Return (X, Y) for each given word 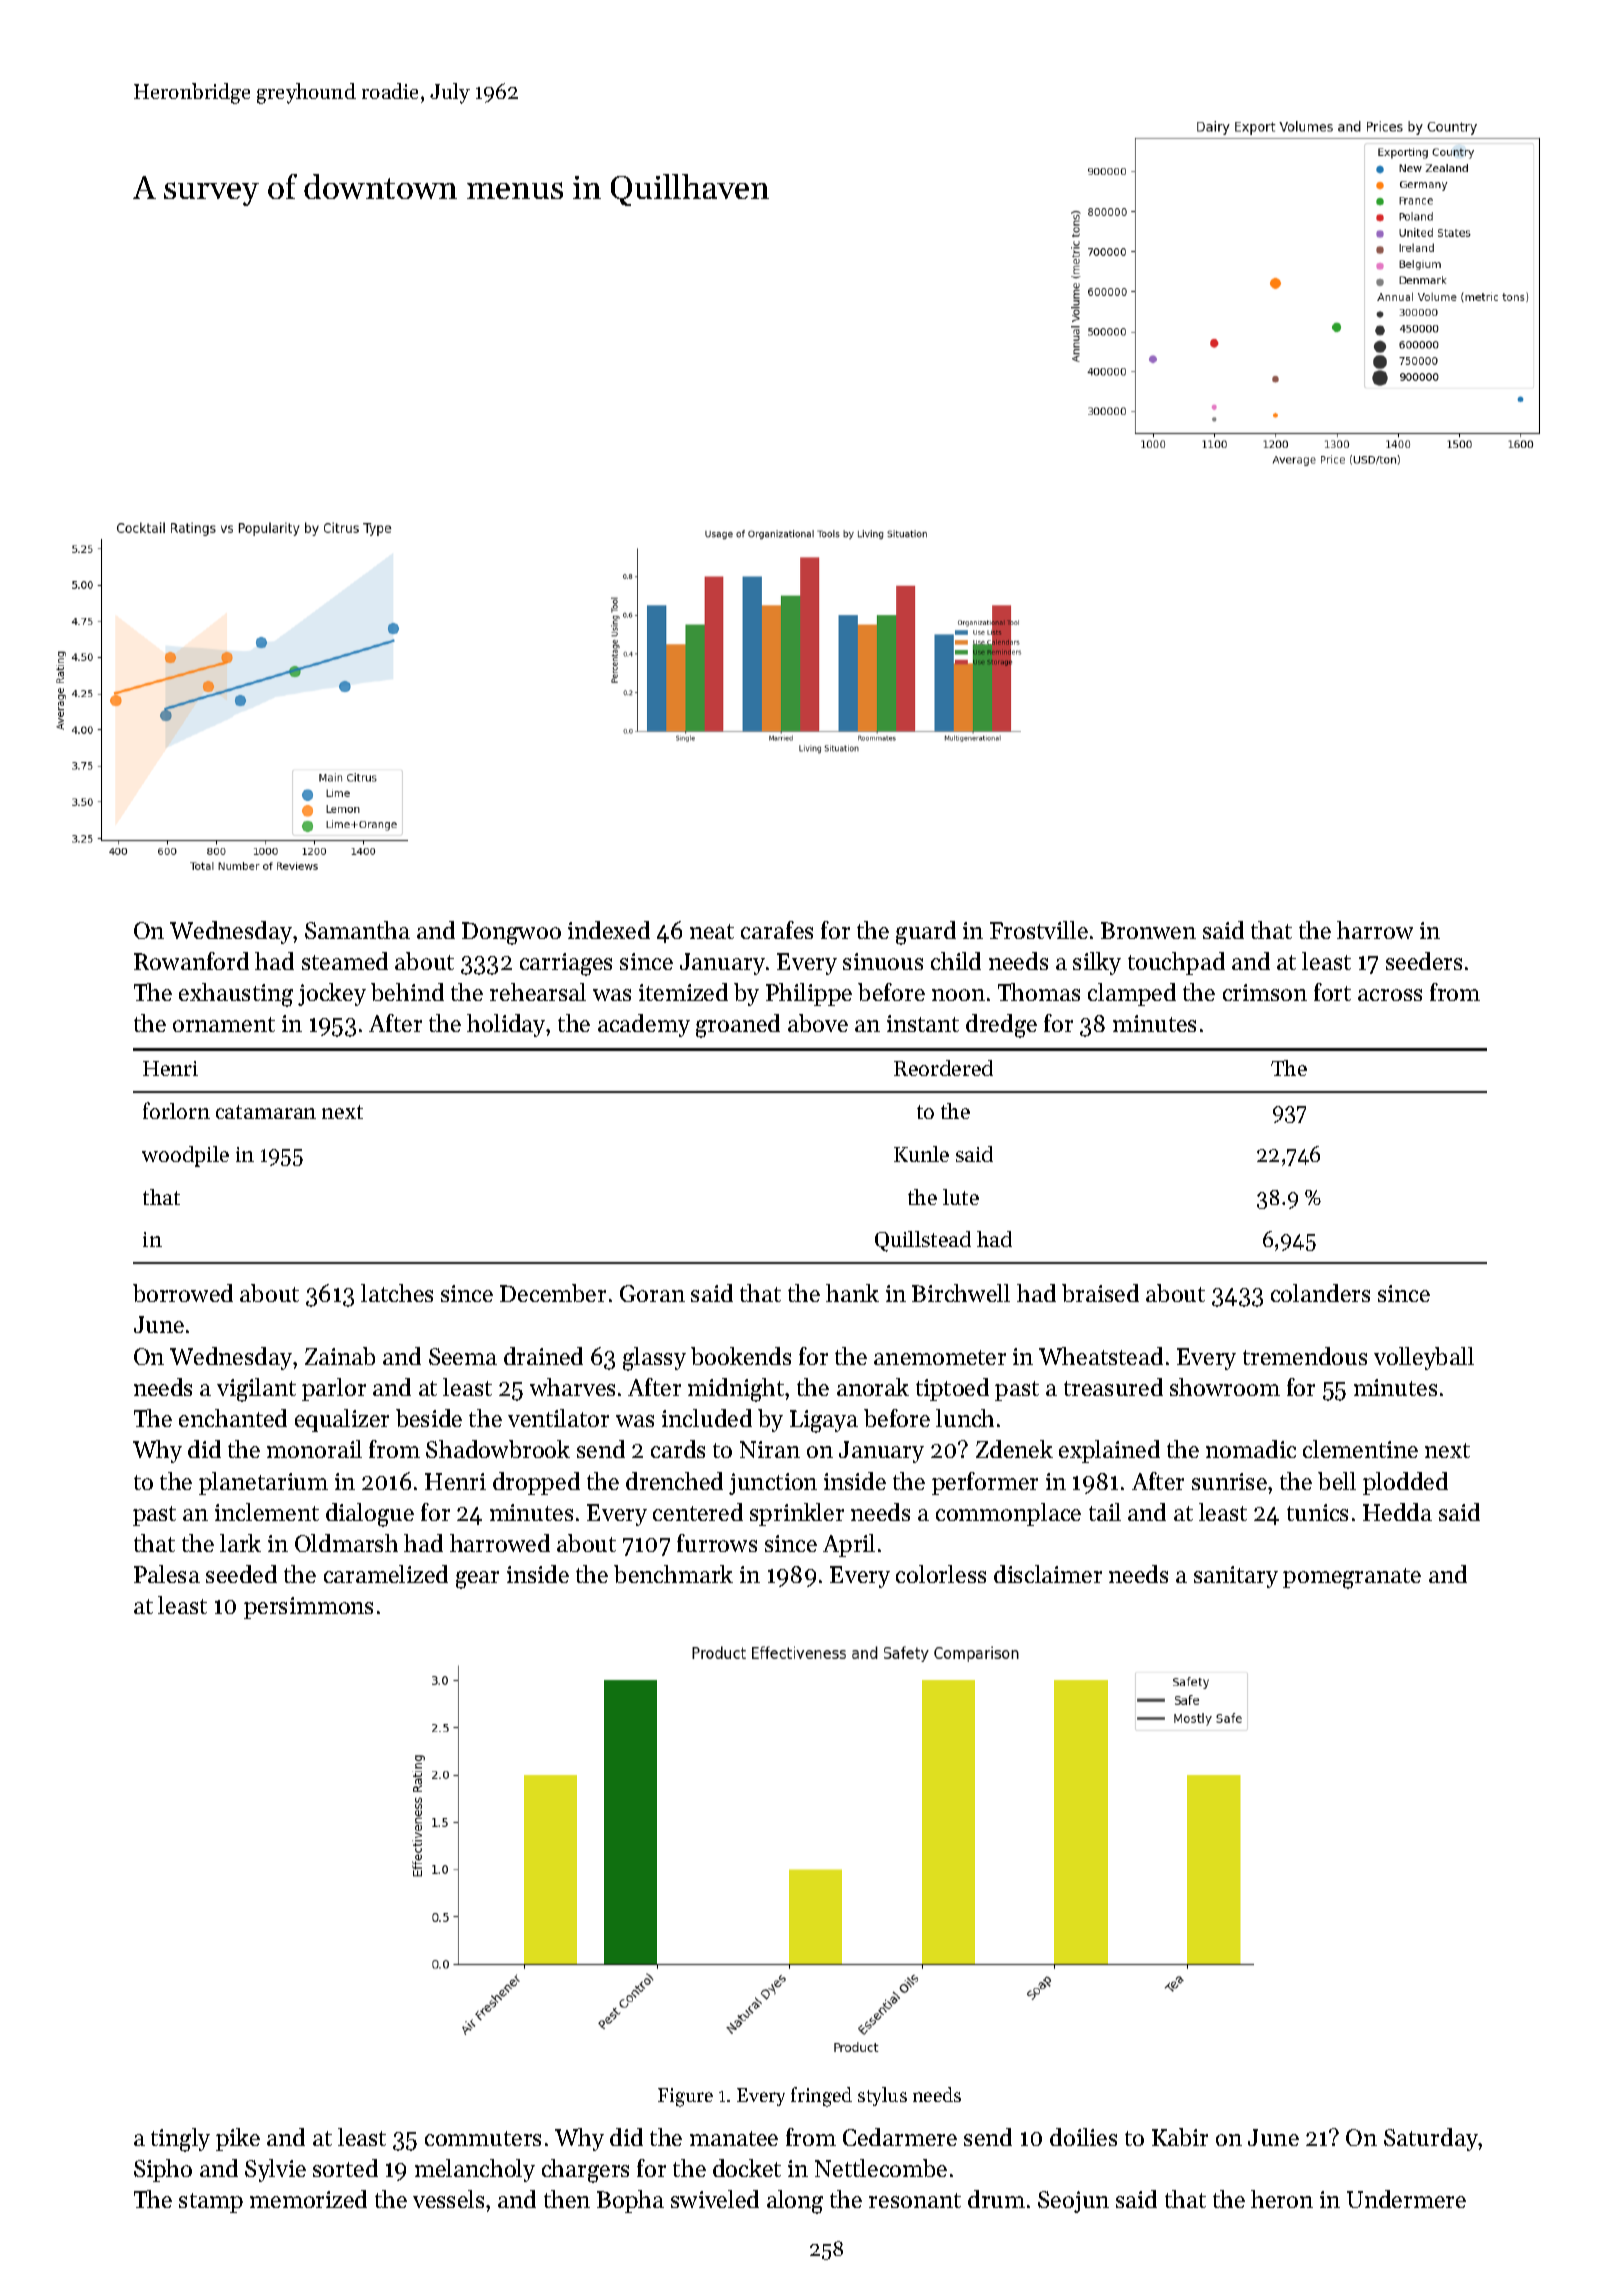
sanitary (1236, 1577)
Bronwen (1148, 930)
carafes (777, 930)
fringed (821, 2097)
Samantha (357, 930)
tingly (180, 2140)
